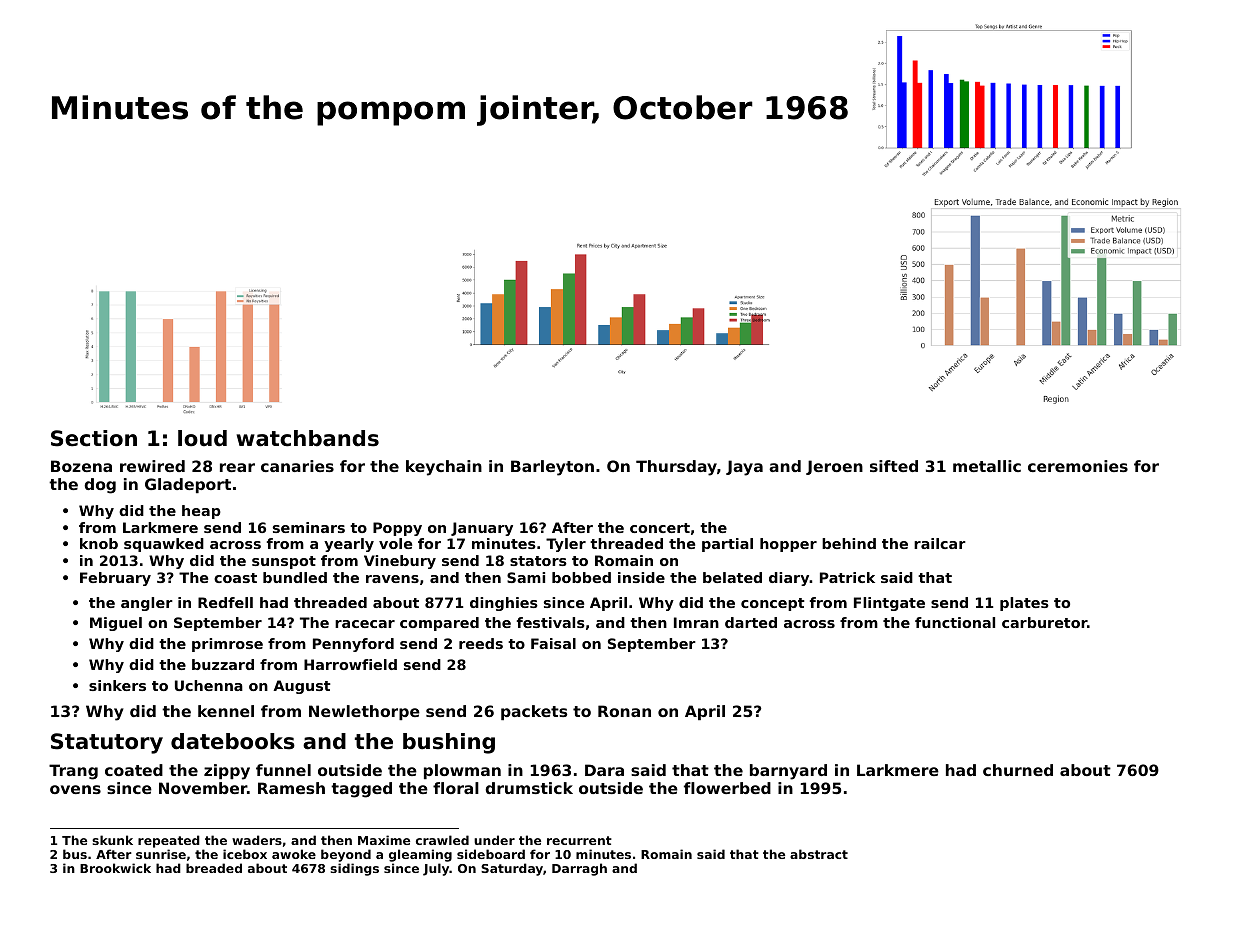 The width and height of the image is (1233, 952). I want to click on carburetor, so click(1044, 622).
